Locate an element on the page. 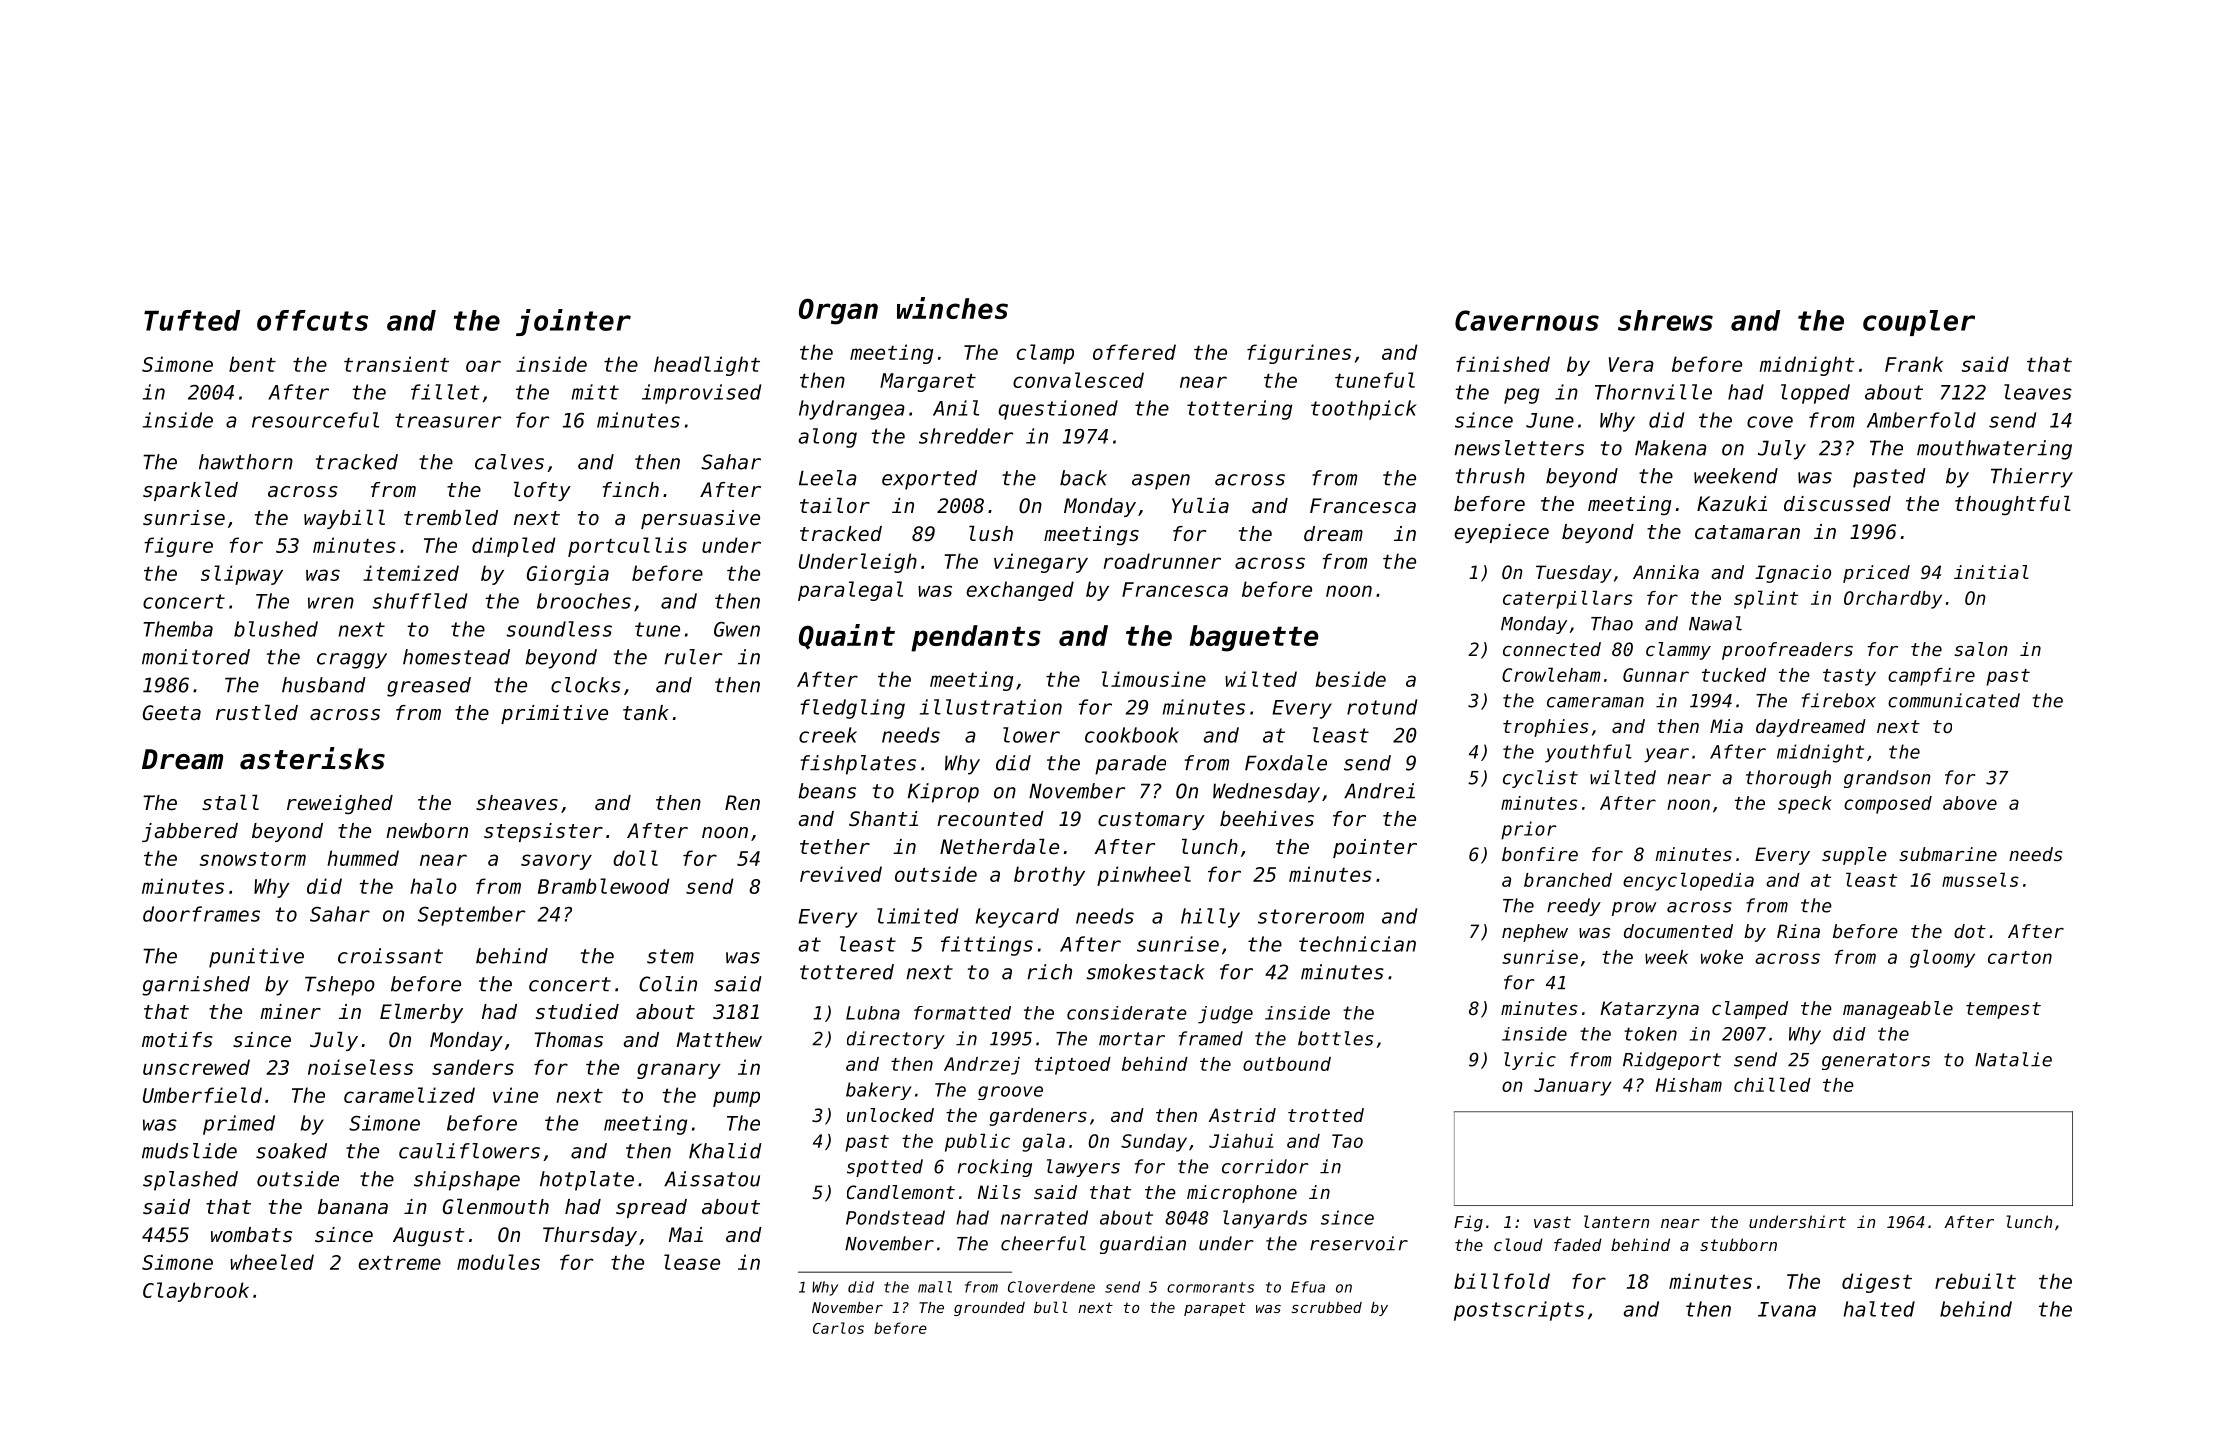  modules is located at coordinates (498, 1262).
